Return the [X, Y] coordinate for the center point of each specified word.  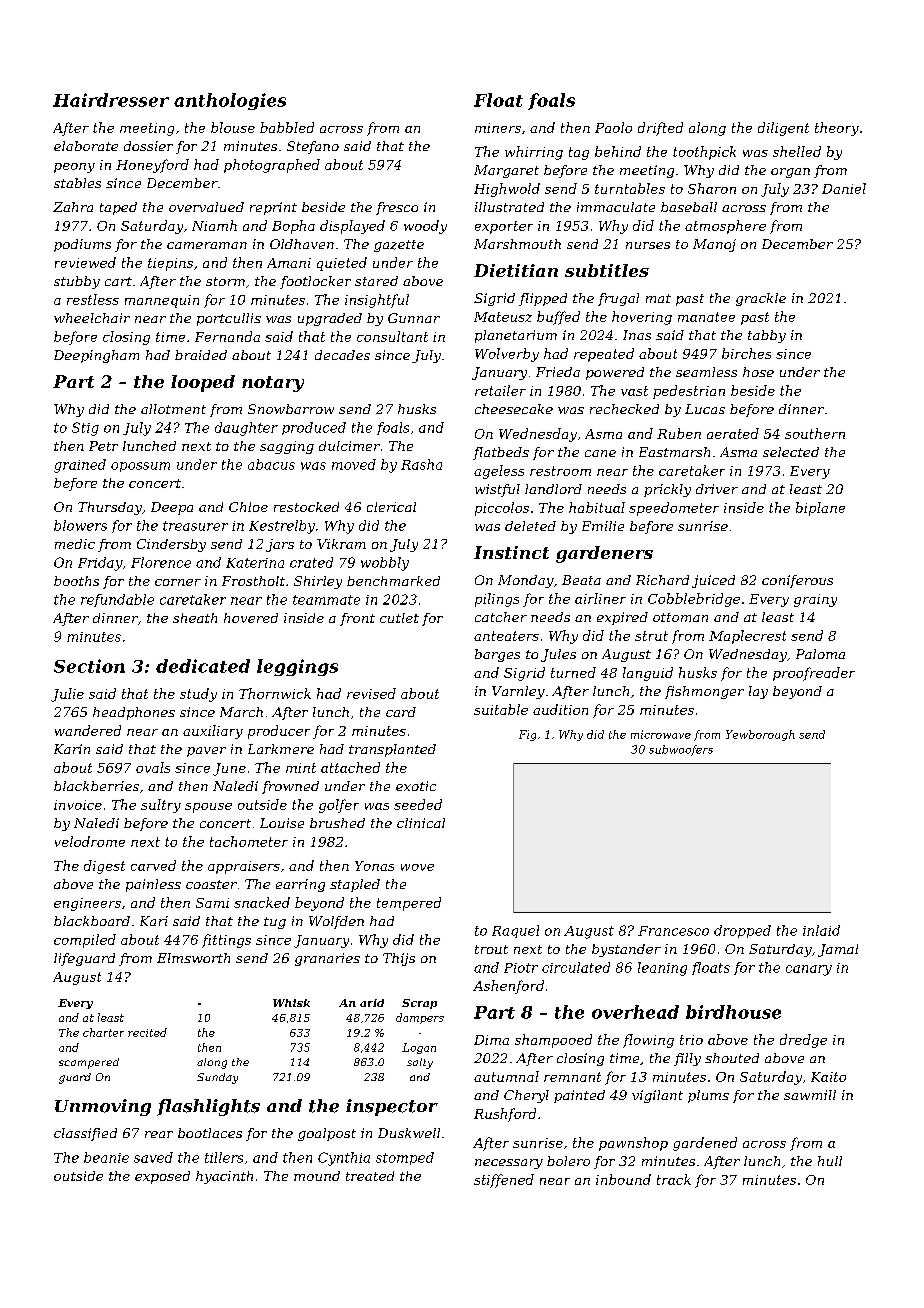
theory [837, 129]
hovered [251, 618]
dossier [148, 146]
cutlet [399, 618]
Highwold [507, 190]
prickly [667, 490]
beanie [106, 1157]
